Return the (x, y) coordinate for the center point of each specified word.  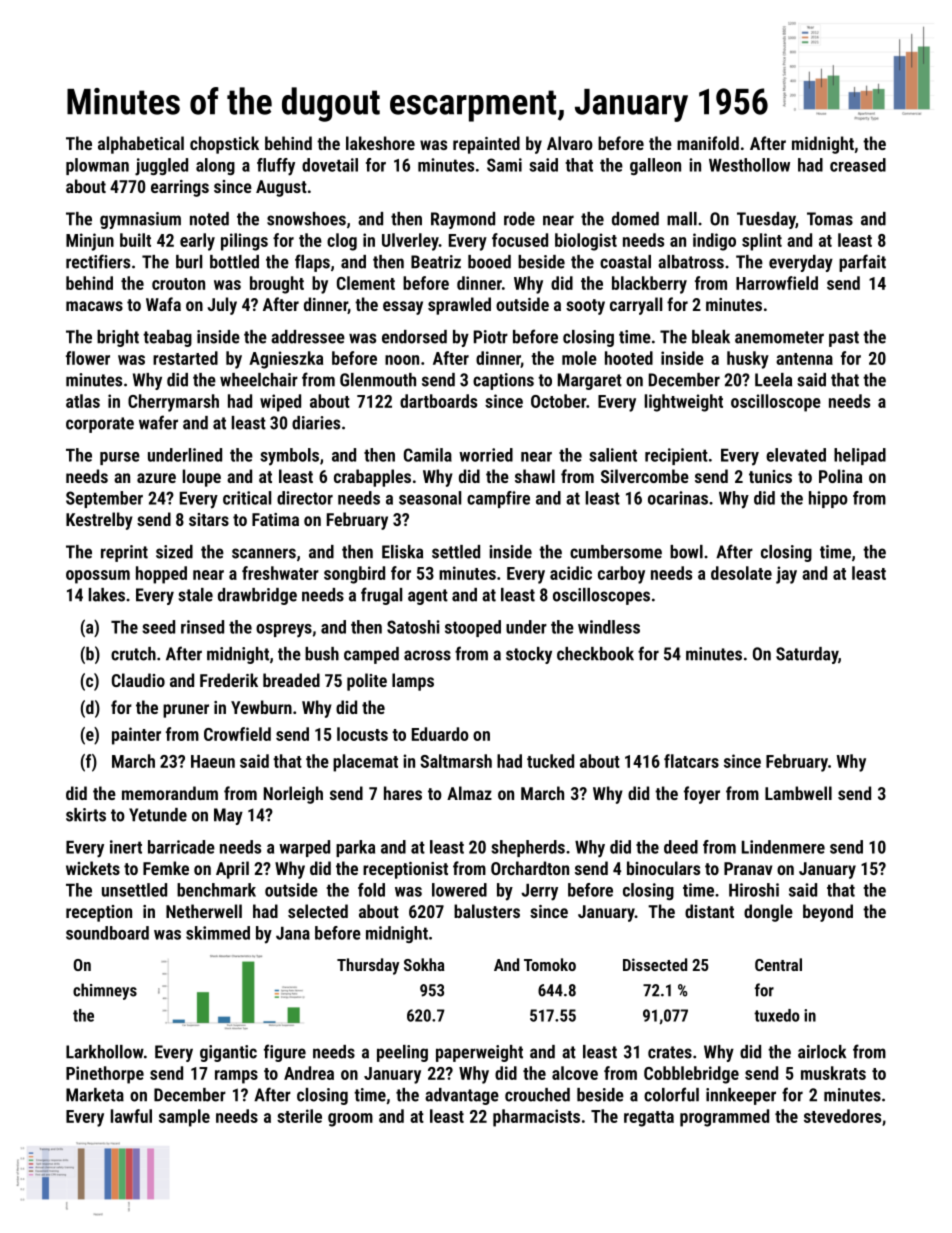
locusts (362, 734)
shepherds (528, 848)
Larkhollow (105, 1052)
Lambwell (798, 793)
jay (786, 575)
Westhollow (749, 165)
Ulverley (410, 242)
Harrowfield (777, 283)
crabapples (372, 478)
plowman (97, 166)
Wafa (163, 304)
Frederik (229, 680)
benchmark (216, 890)
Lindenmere (783, 847)
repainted (486, 145)
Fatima (275, 519)
